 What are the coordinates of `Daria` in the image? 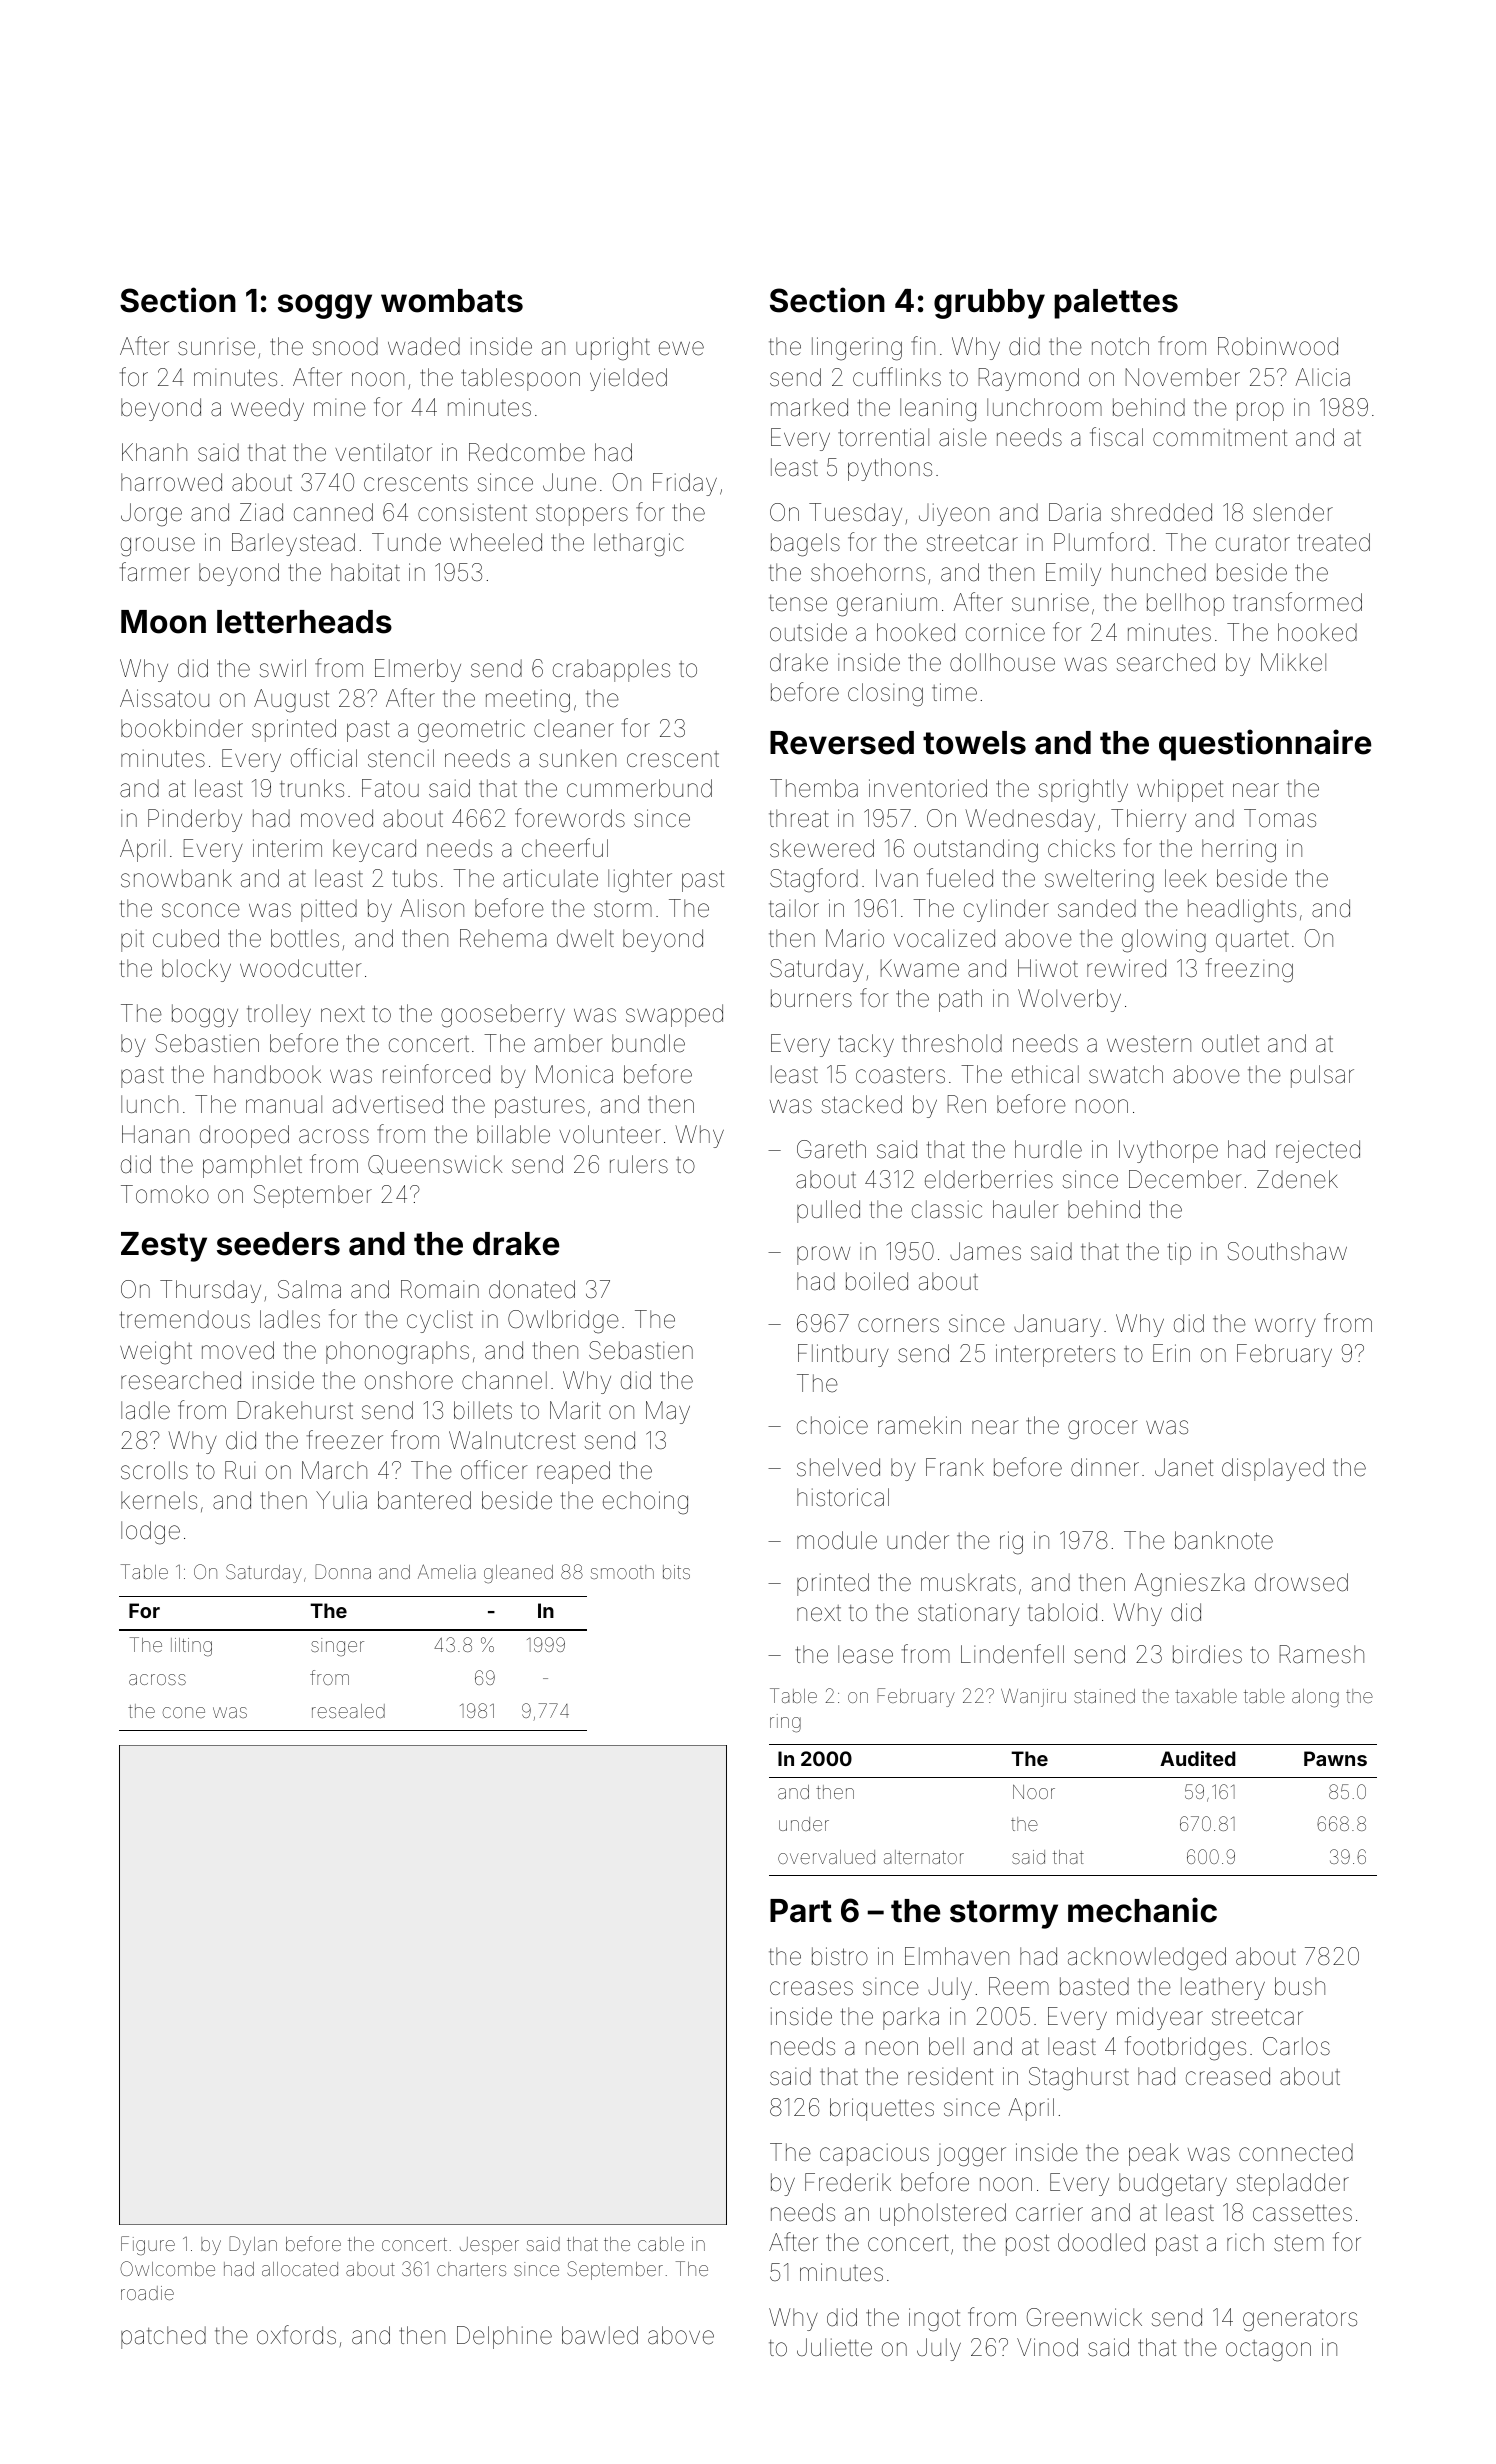 It's located at (1075, 512).
